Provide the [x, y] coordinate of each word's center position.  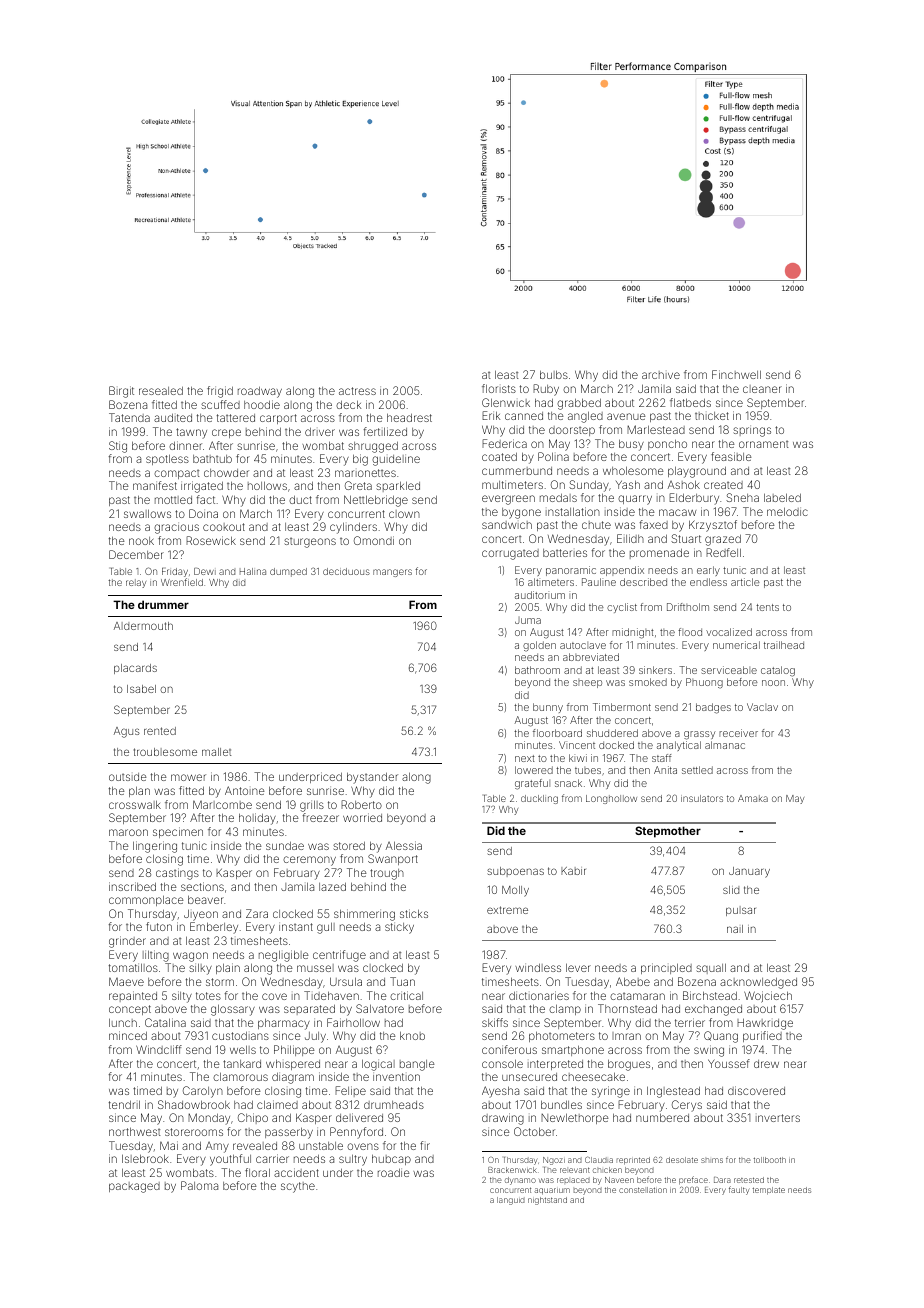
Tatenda [129, 417]
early [708, 571]
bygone [521, 513]
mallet [216, 752]
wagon [190, 957]
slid [731, 890]
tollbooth [770, 1160]
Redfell [723, 552]
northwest [135, 1131]
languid [511, 1201]
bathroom [537, 670]
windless [538, 967]
